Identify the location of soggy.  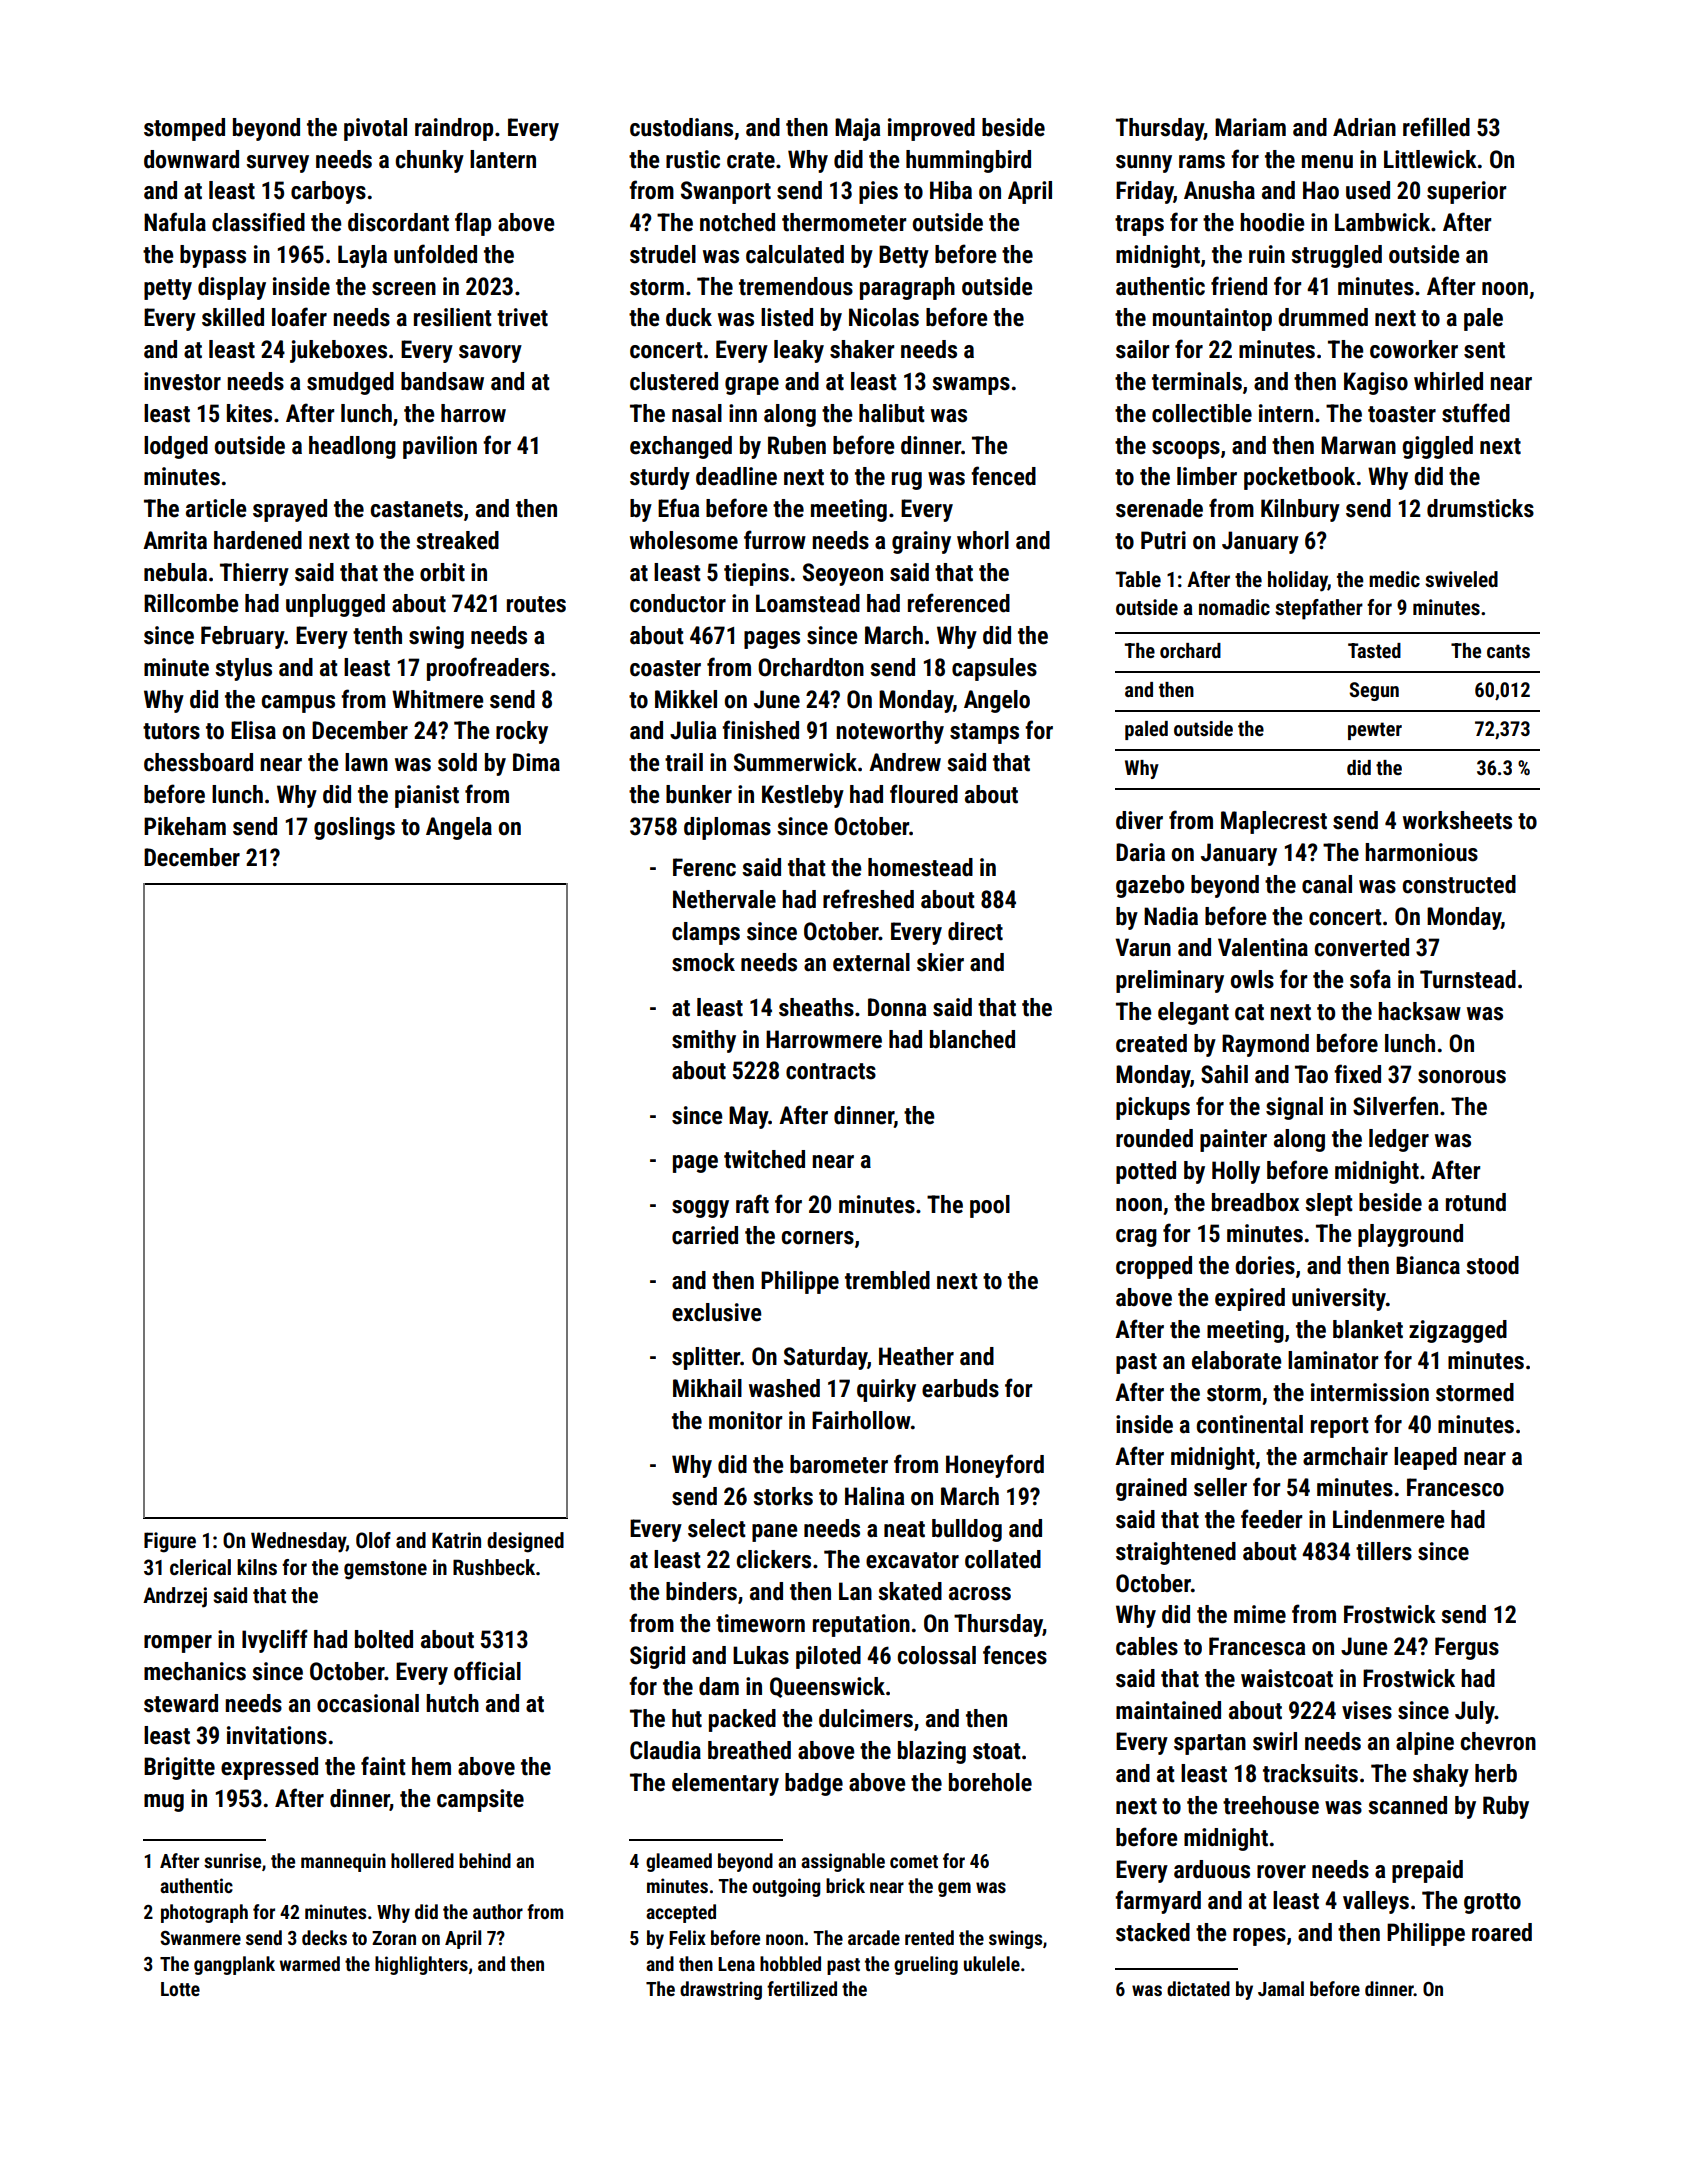
(700, 1209).
